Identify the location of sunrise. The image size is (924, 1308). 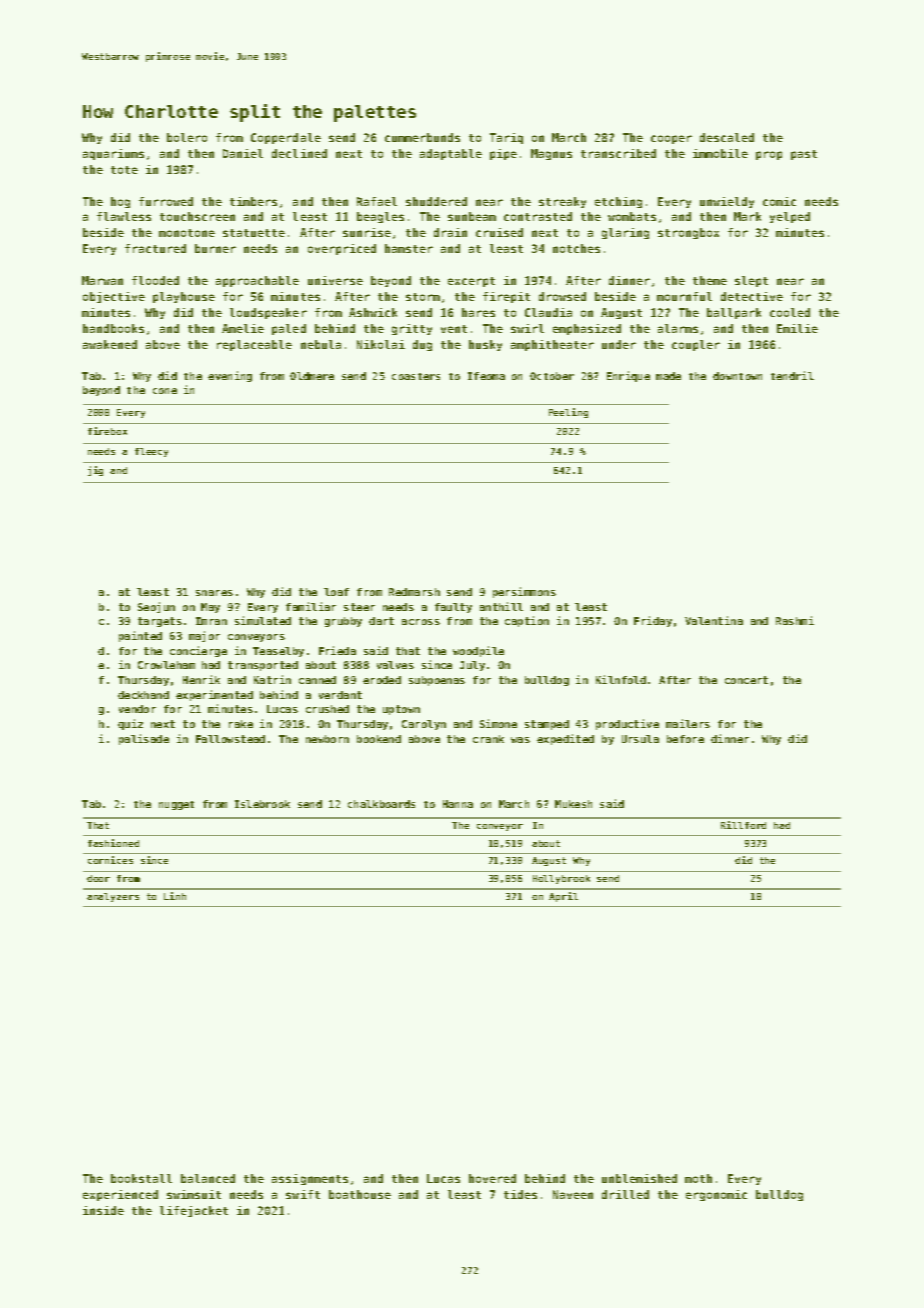
(367, 232).
